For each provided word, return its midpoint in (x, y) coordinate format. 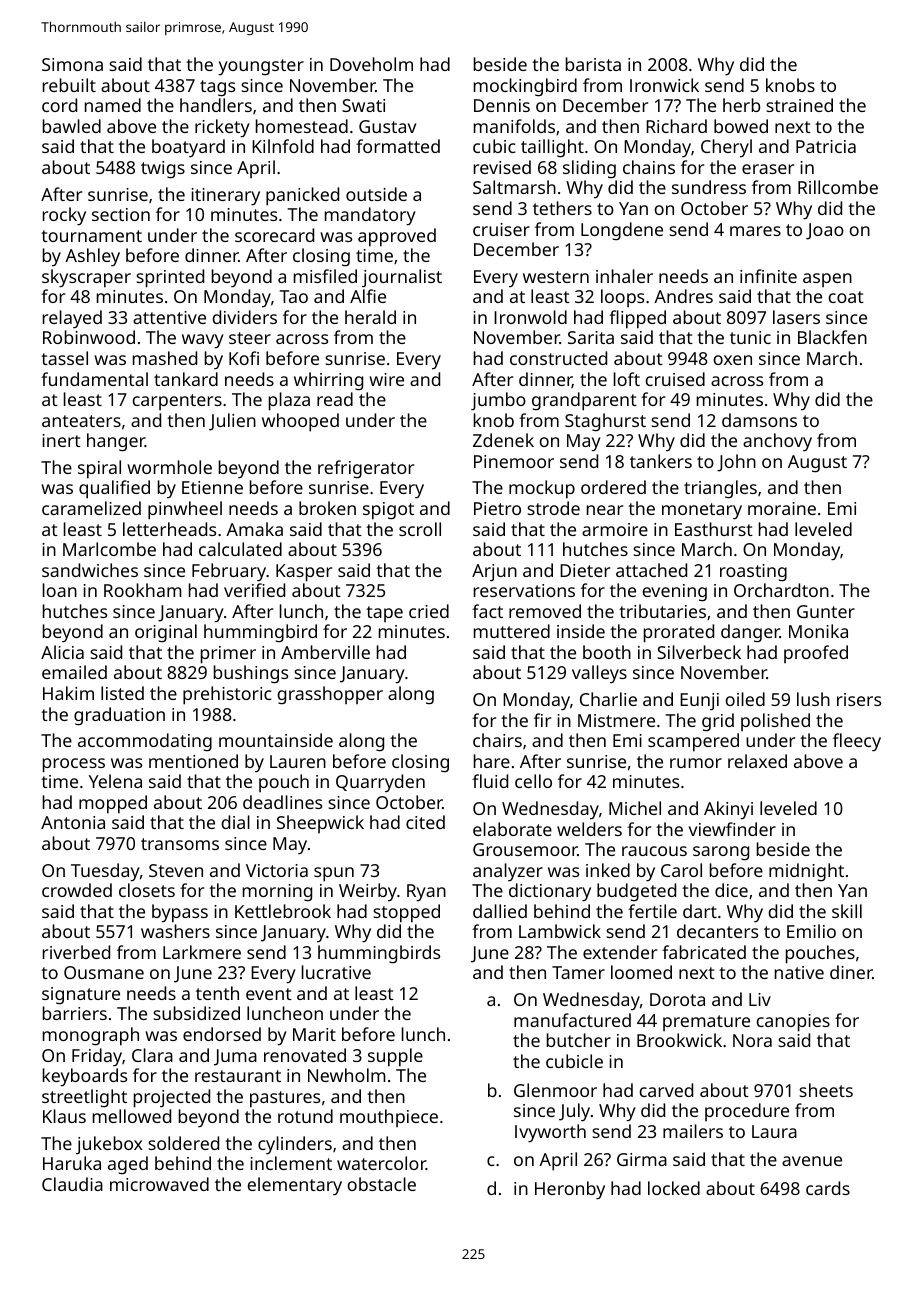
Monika (818, 631)
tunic (750, 337)
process (74, 765)
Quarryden (380, 783)
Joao (825, 231)
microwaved (159, 1184)
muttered (512, 631)
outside (376, 194)
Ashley (92, 257)
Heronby (570, 1190)
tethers (562, 208)
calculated (240, 549)
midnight (806, 872)
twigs (163, 169)
